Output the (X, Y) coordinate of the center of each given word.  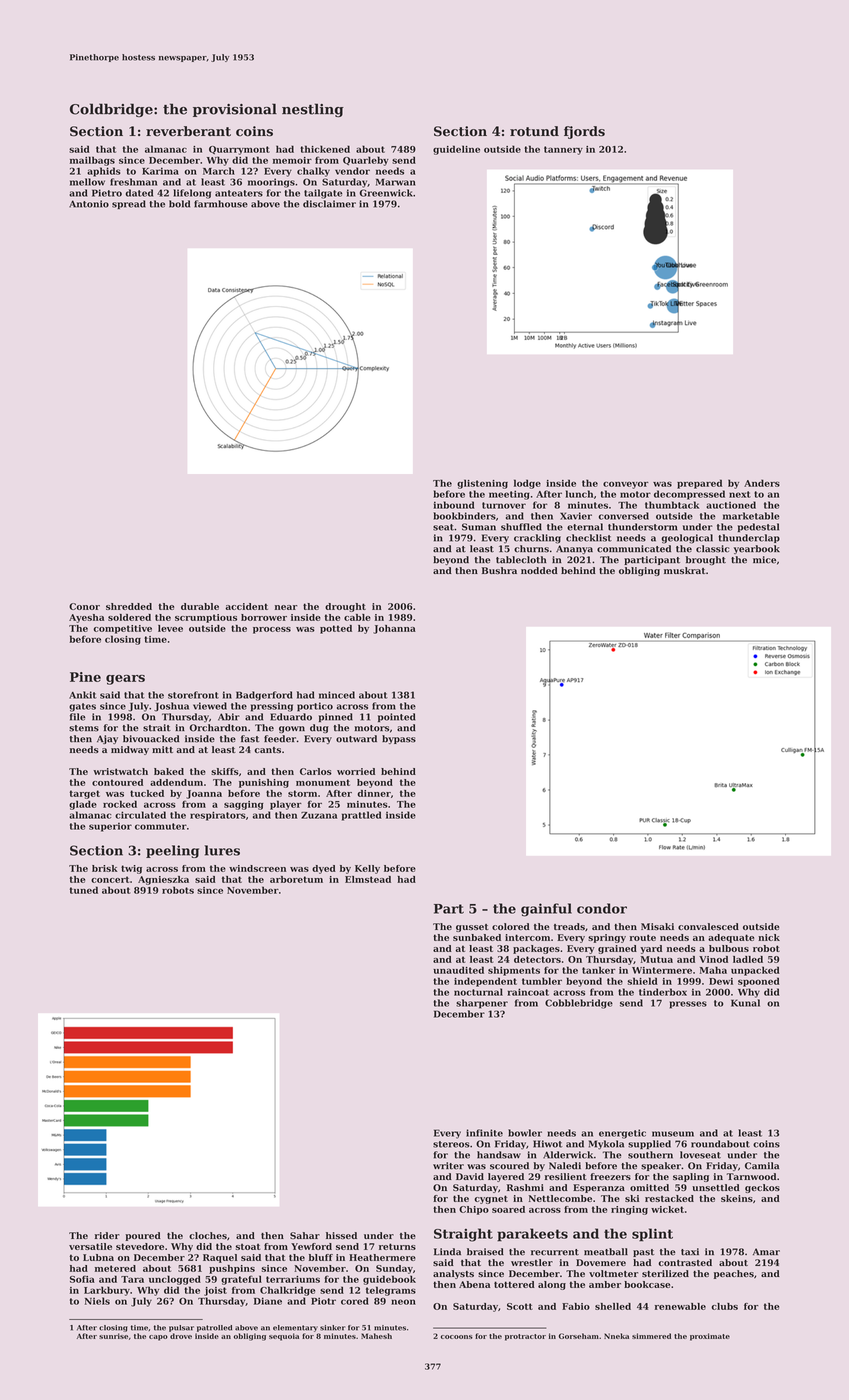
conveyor (626, 485)
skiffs (225, 771)
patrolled (214, 1328)
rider (107, 1235)
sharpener (482, 1004)
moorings (271, 183)
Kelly (367, 869)
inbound (454, 505)
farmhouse (221, 204)
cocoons (457, 1337)
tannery (563, 150)
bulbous (729, 948)
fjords (584, 132)
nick (769, 937)
